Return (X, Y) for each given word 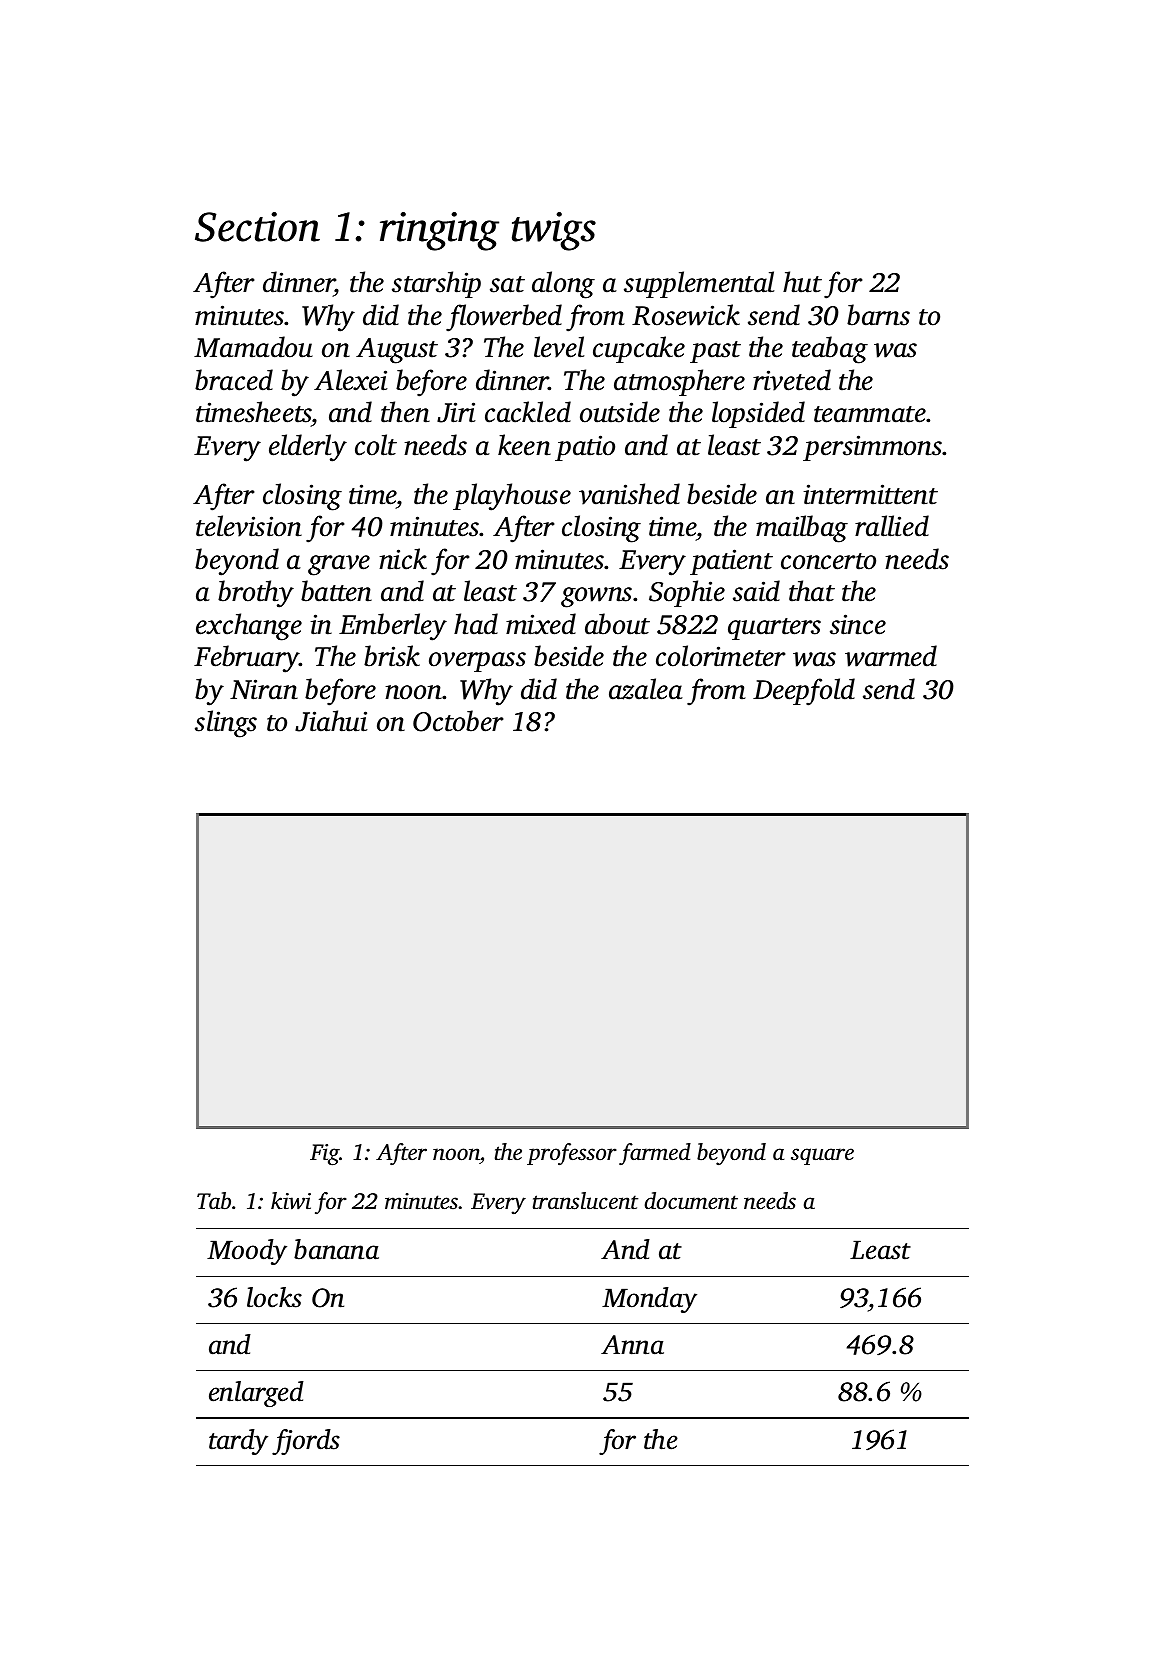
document (691, 1201)
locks (274, 1297)
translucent (585, 1201)
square (822, 1156)
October (458, 721)
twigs (554, 231)
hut (802, 282)
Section (257, 227)
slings (226, 724)
